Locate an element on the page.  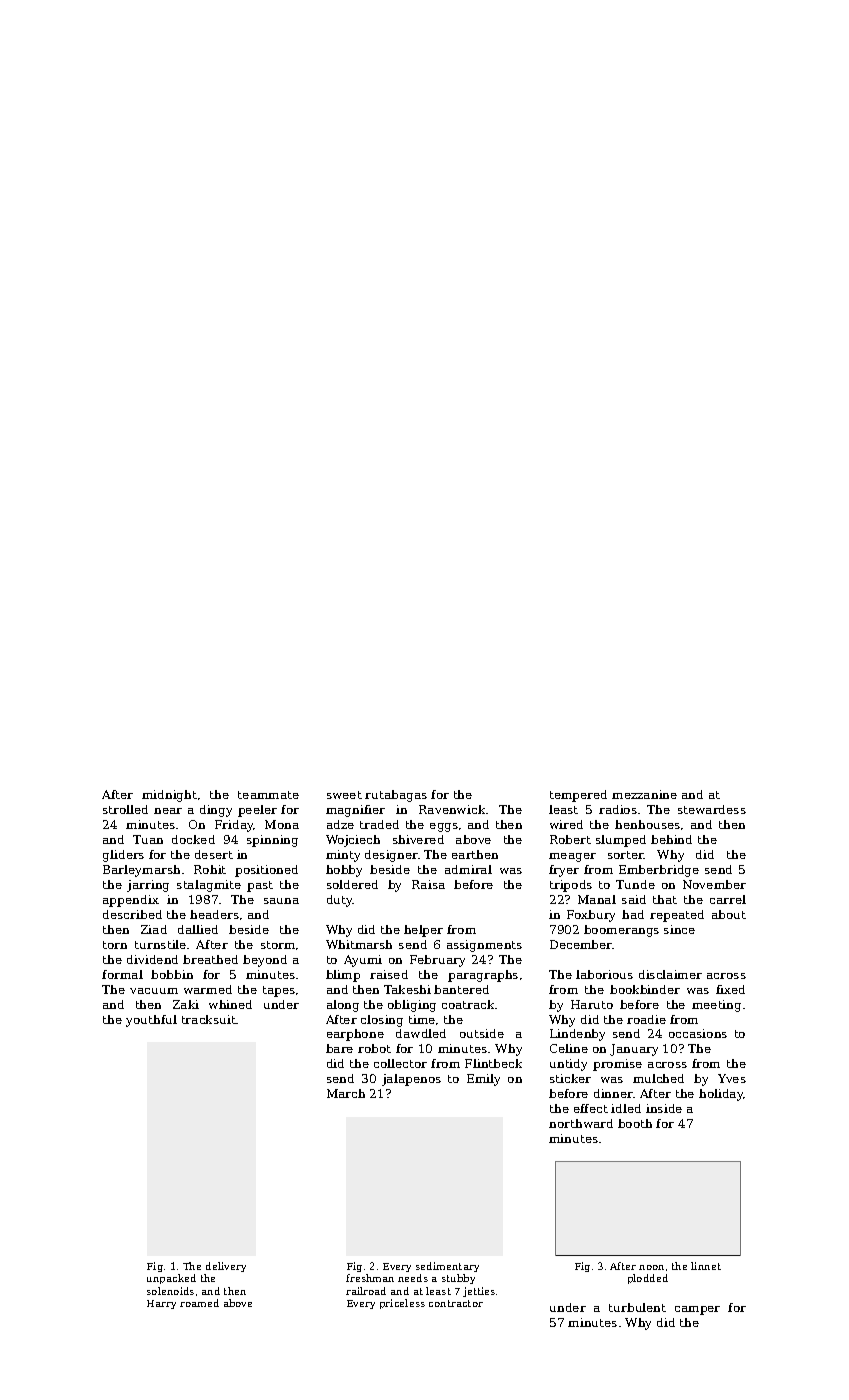
storm is located at coordinates (278, 945).
